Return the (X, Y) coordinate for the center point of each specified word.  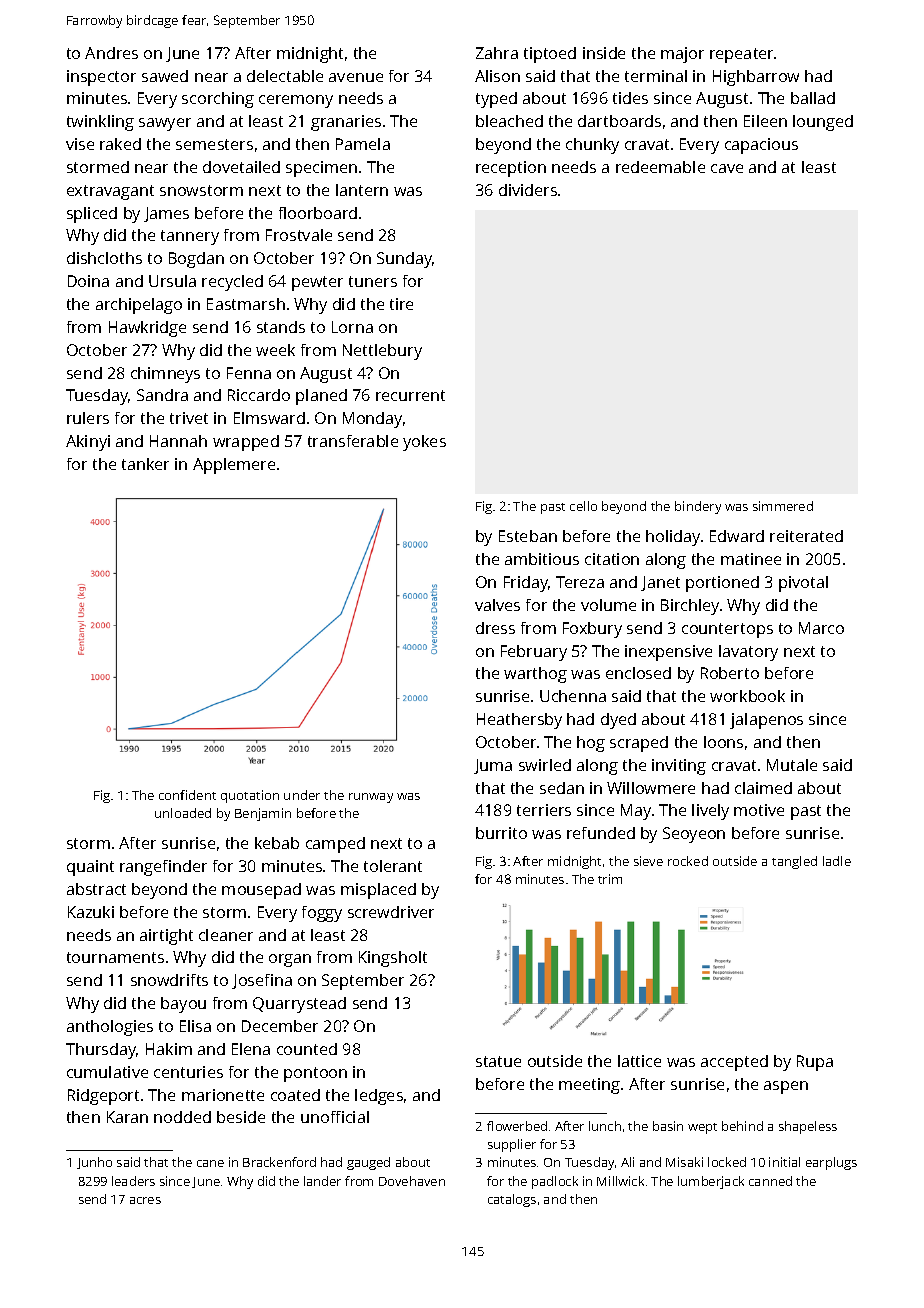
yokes (424, 443)
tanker (145, 464)
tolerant (393, 866)
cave (727, 168)
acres (145, 1200)
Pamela (363, 144)
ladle (837, 861)
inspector (101, 78)
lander (322, 1181)
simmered (783, 506)
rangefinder (163, 868)
